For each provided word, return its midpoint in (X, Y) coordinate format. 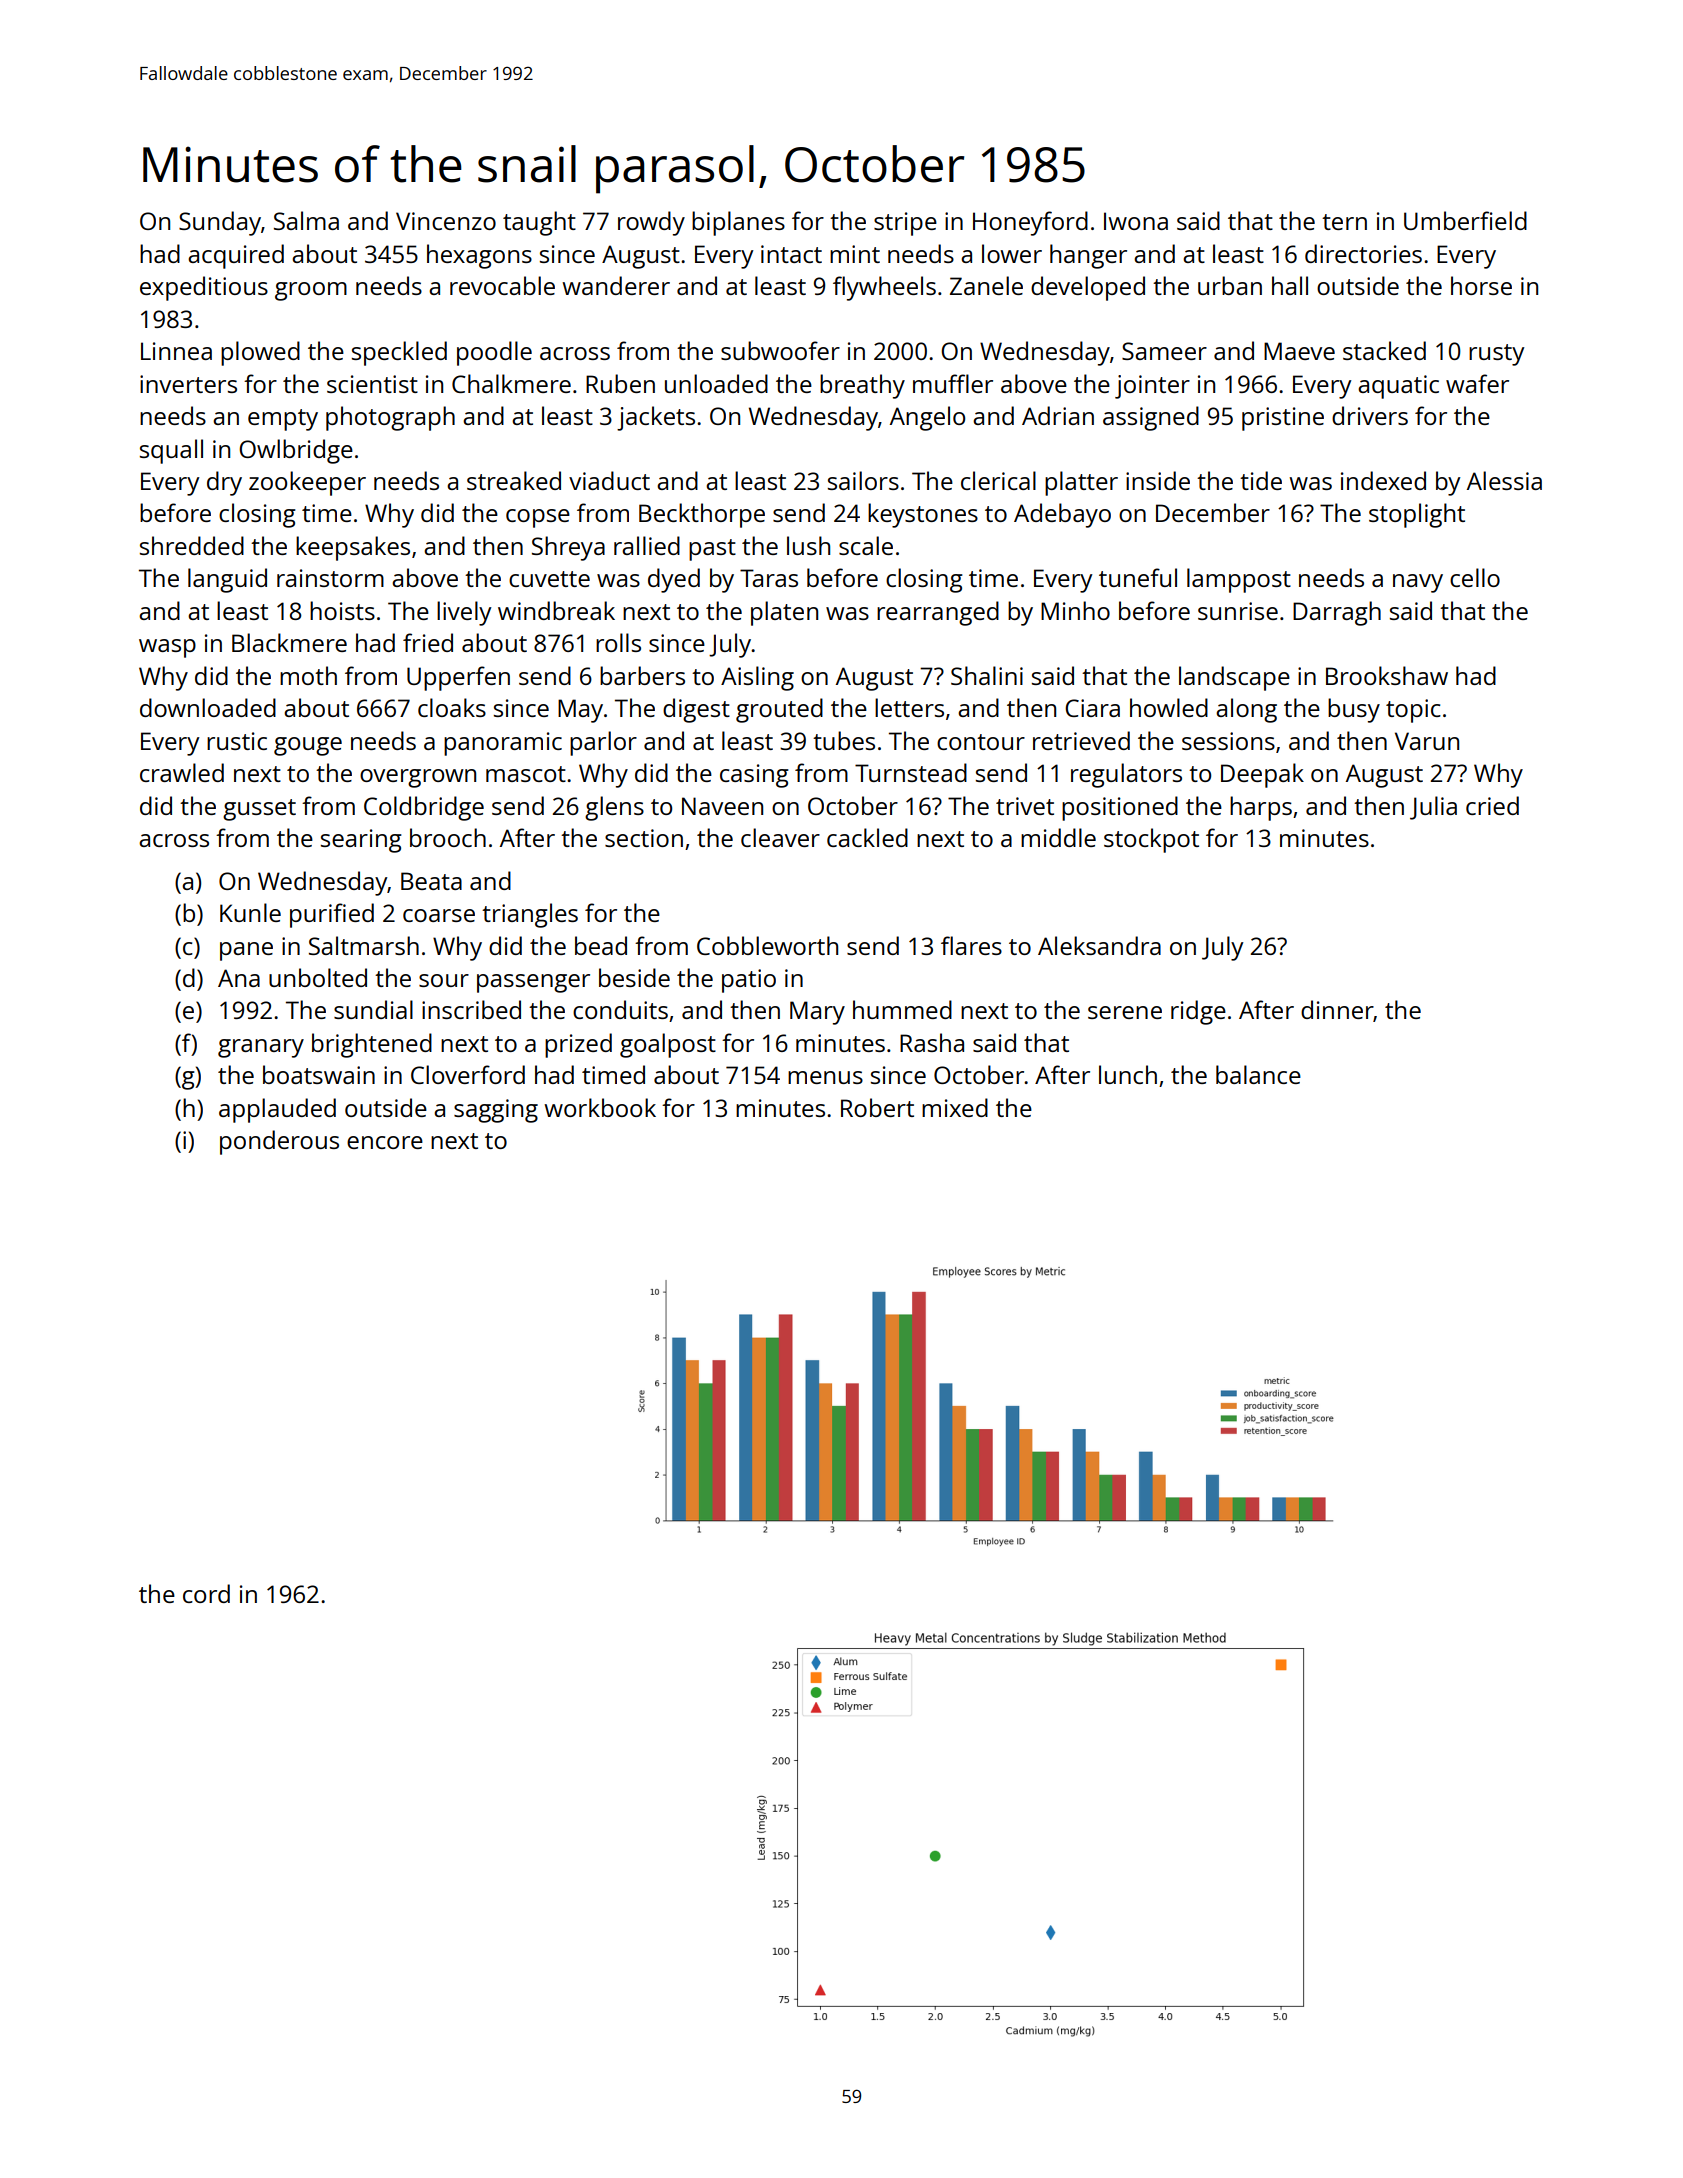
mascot (526, 774)
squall (171, 451)
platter (1081, 483)
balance (1258, 1074)
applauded (277, 1110)
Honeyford (1030, 223)
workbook (600, 1107)
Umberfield (1465, 220)
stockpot (1151, 840)
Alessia (1504, 480)
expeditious (204, 288)
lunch (1128, 1074)
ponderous (279, 1142)
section (644, 838)
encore (385, 1142)
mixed (955, 1107)
